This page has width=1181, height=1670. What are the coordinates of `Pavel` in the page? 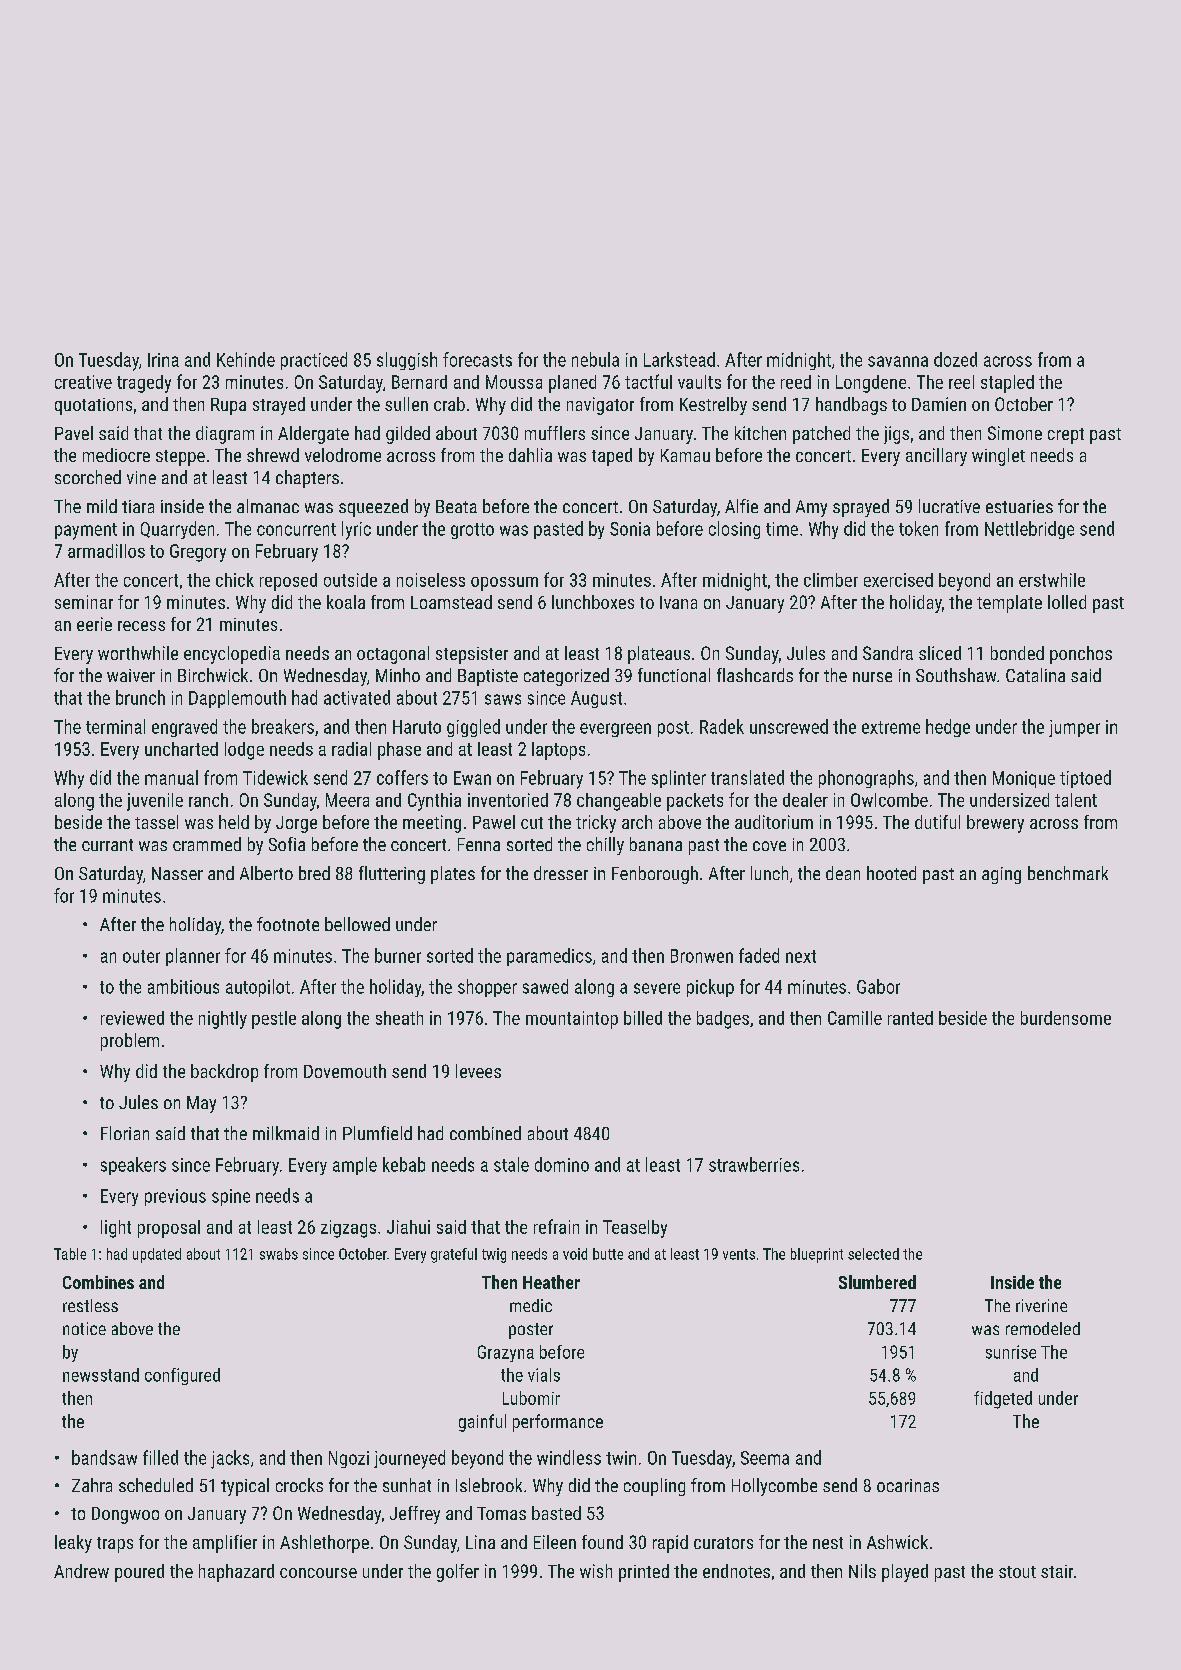 It's located at (74, 433).
